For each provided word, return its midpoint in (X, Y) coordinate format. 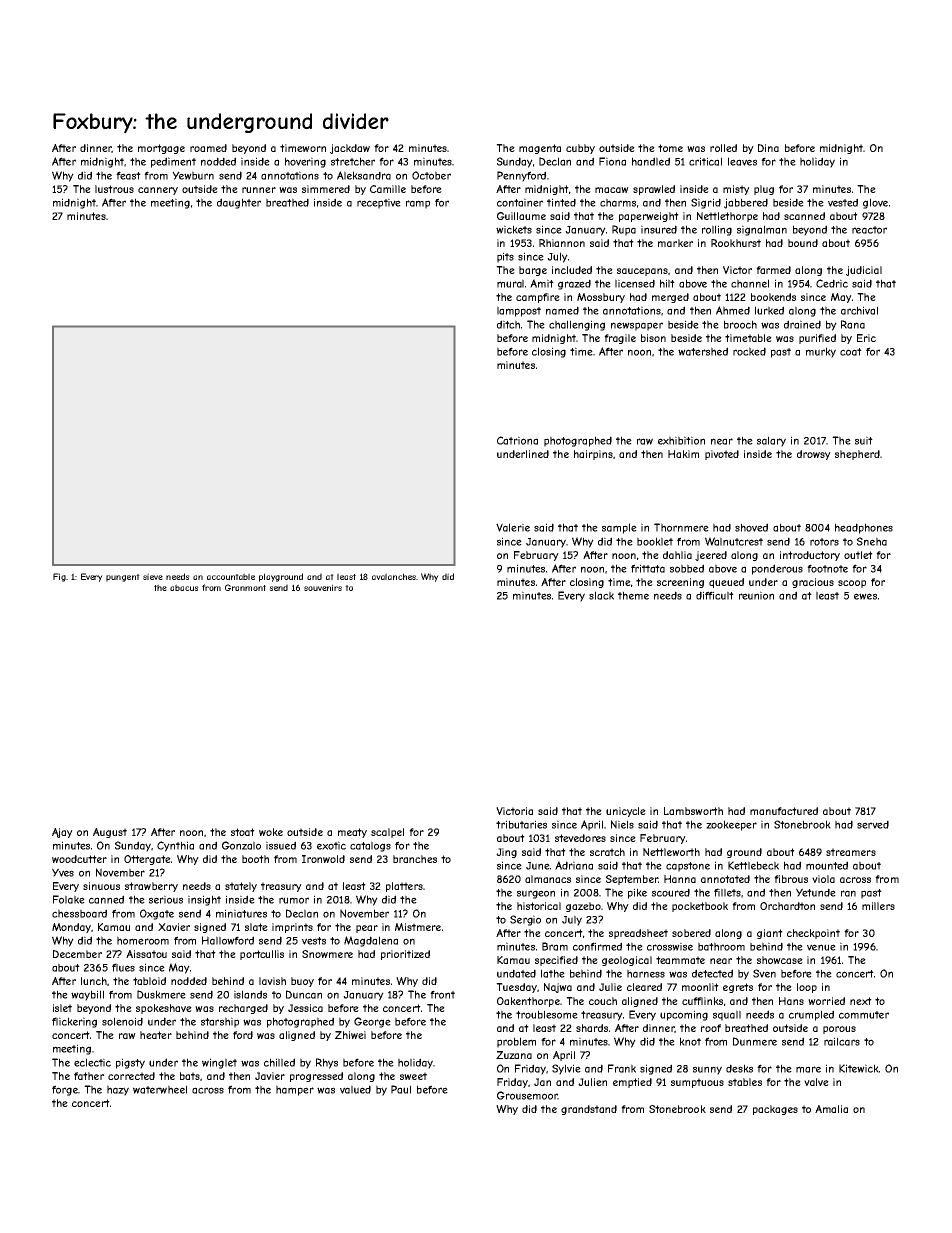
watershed (703, 351)
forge (65, 1090)
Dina (768, 148)
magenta (540, 149)
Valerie (513, 527)
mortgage (161, 149)
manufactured (784, 811)
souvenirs (323, 587)
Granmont (245, 587)
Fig (59, 577)
